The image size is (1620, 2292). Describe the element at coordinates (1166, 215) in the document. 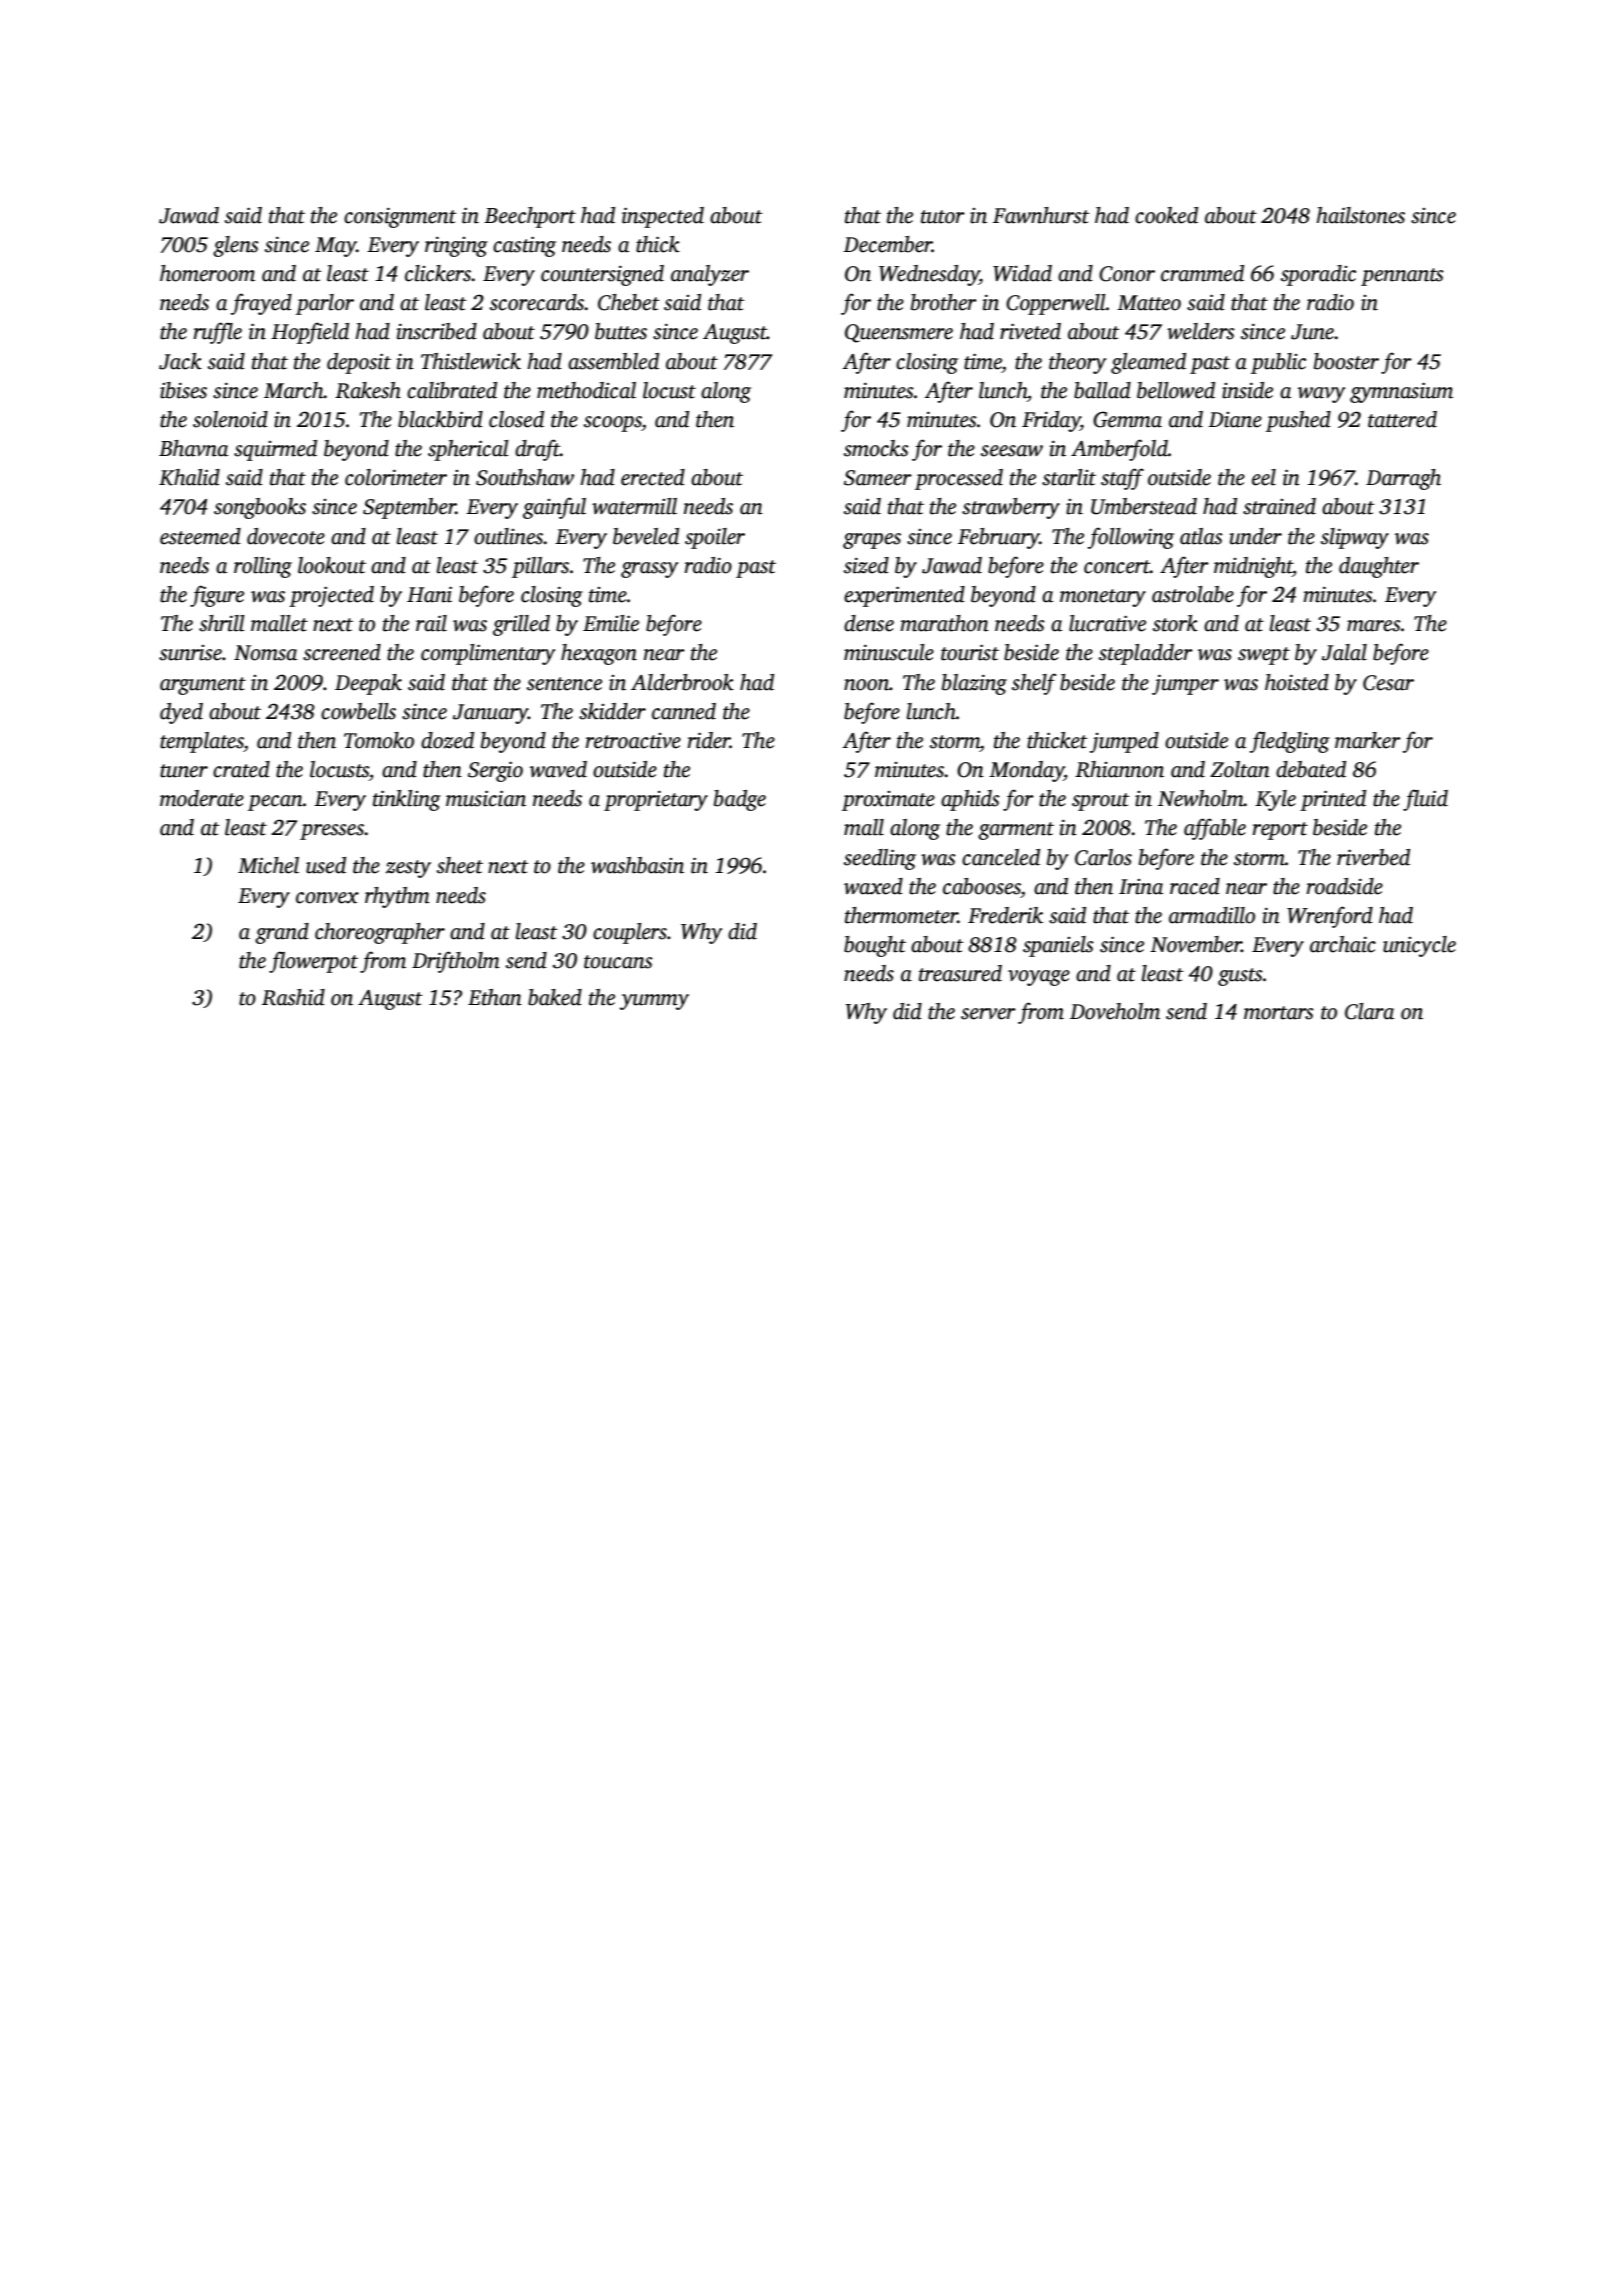

I see `cooked` at that location.
